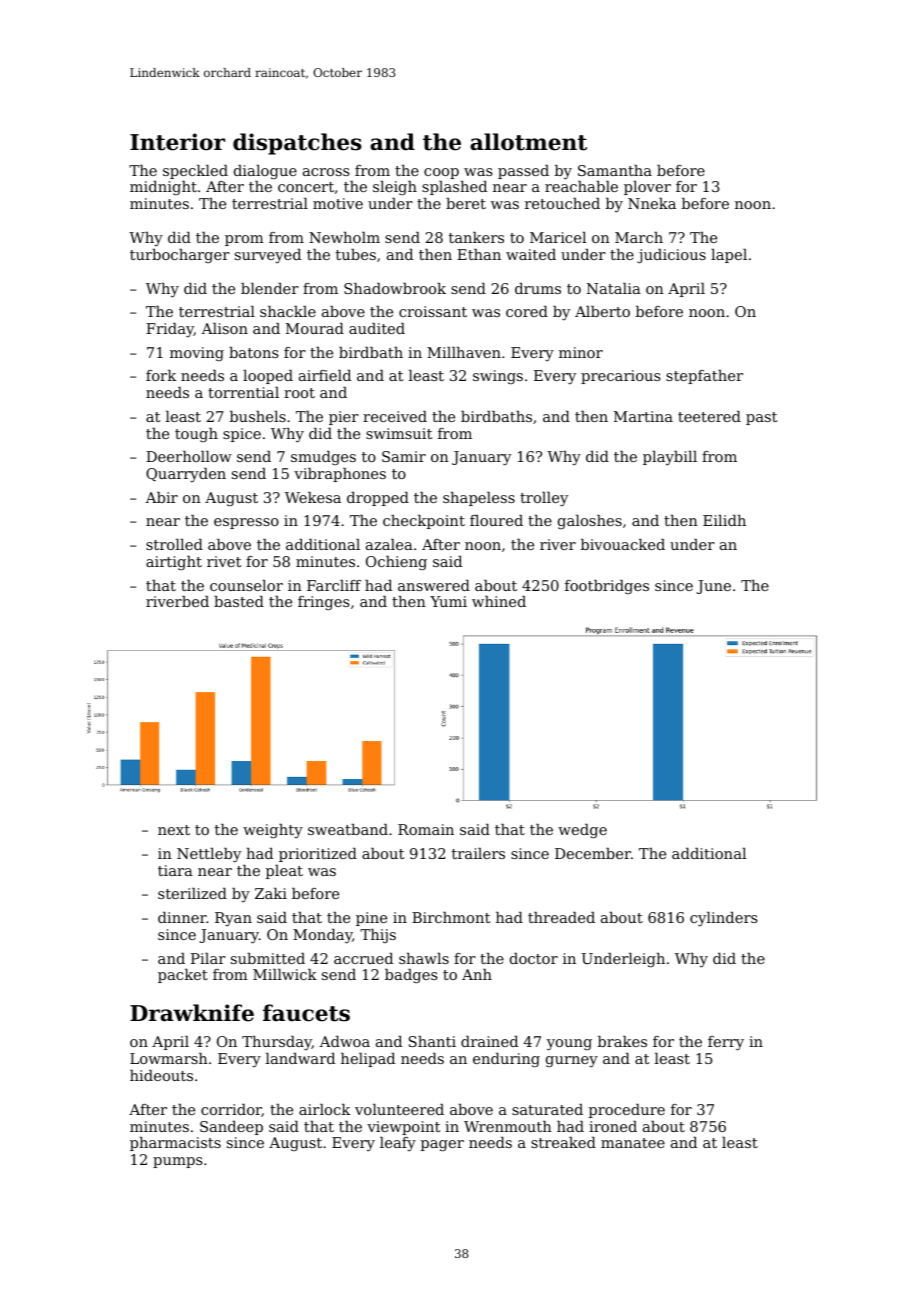 The width and height of the screenshot is (908, 1316). Describe the element at coordinates (239, 601) in the screenshot. I see `basted` at that location.
